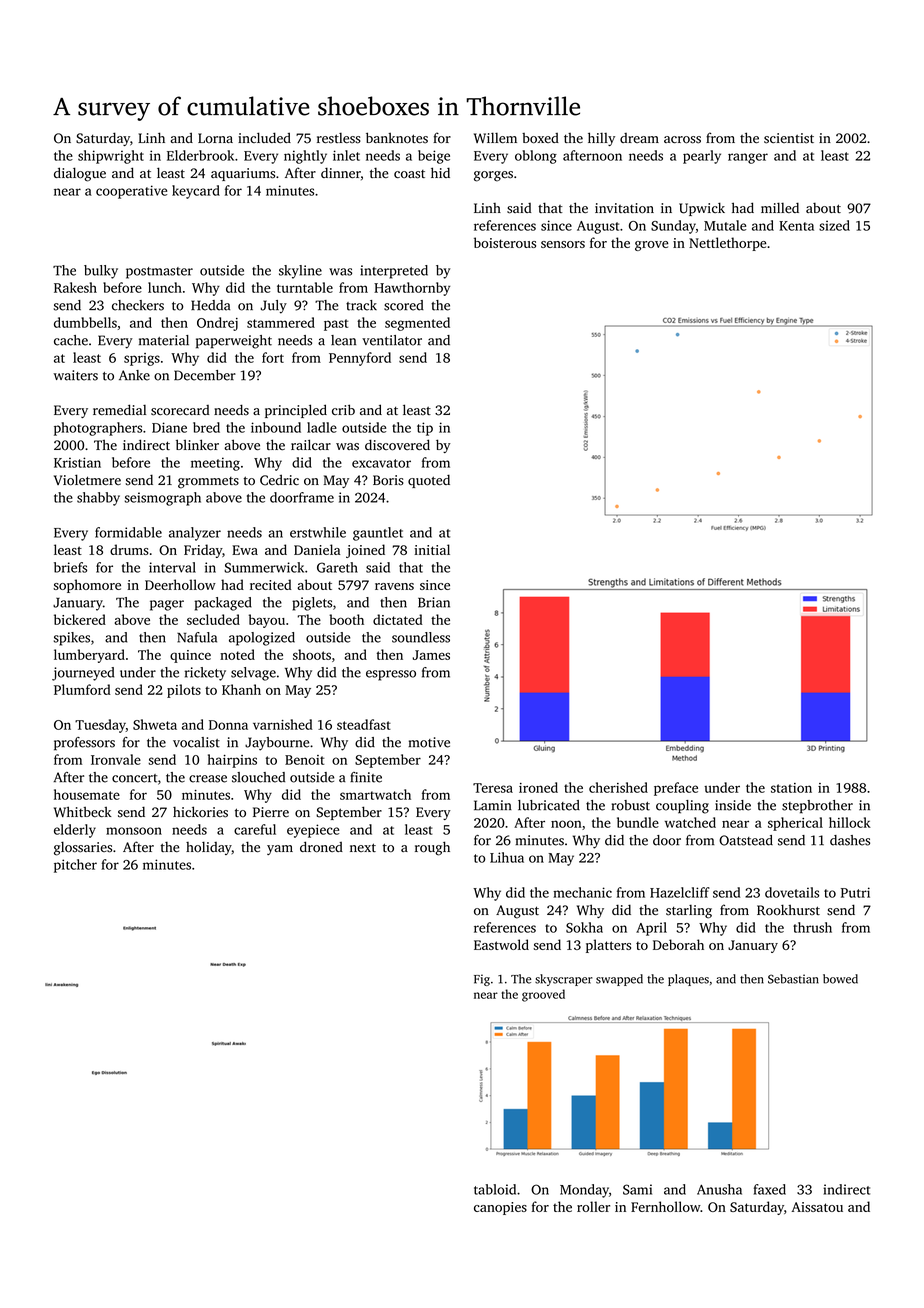 The image size is (924, 1308). I want to click on crib, so click(343, 409).
